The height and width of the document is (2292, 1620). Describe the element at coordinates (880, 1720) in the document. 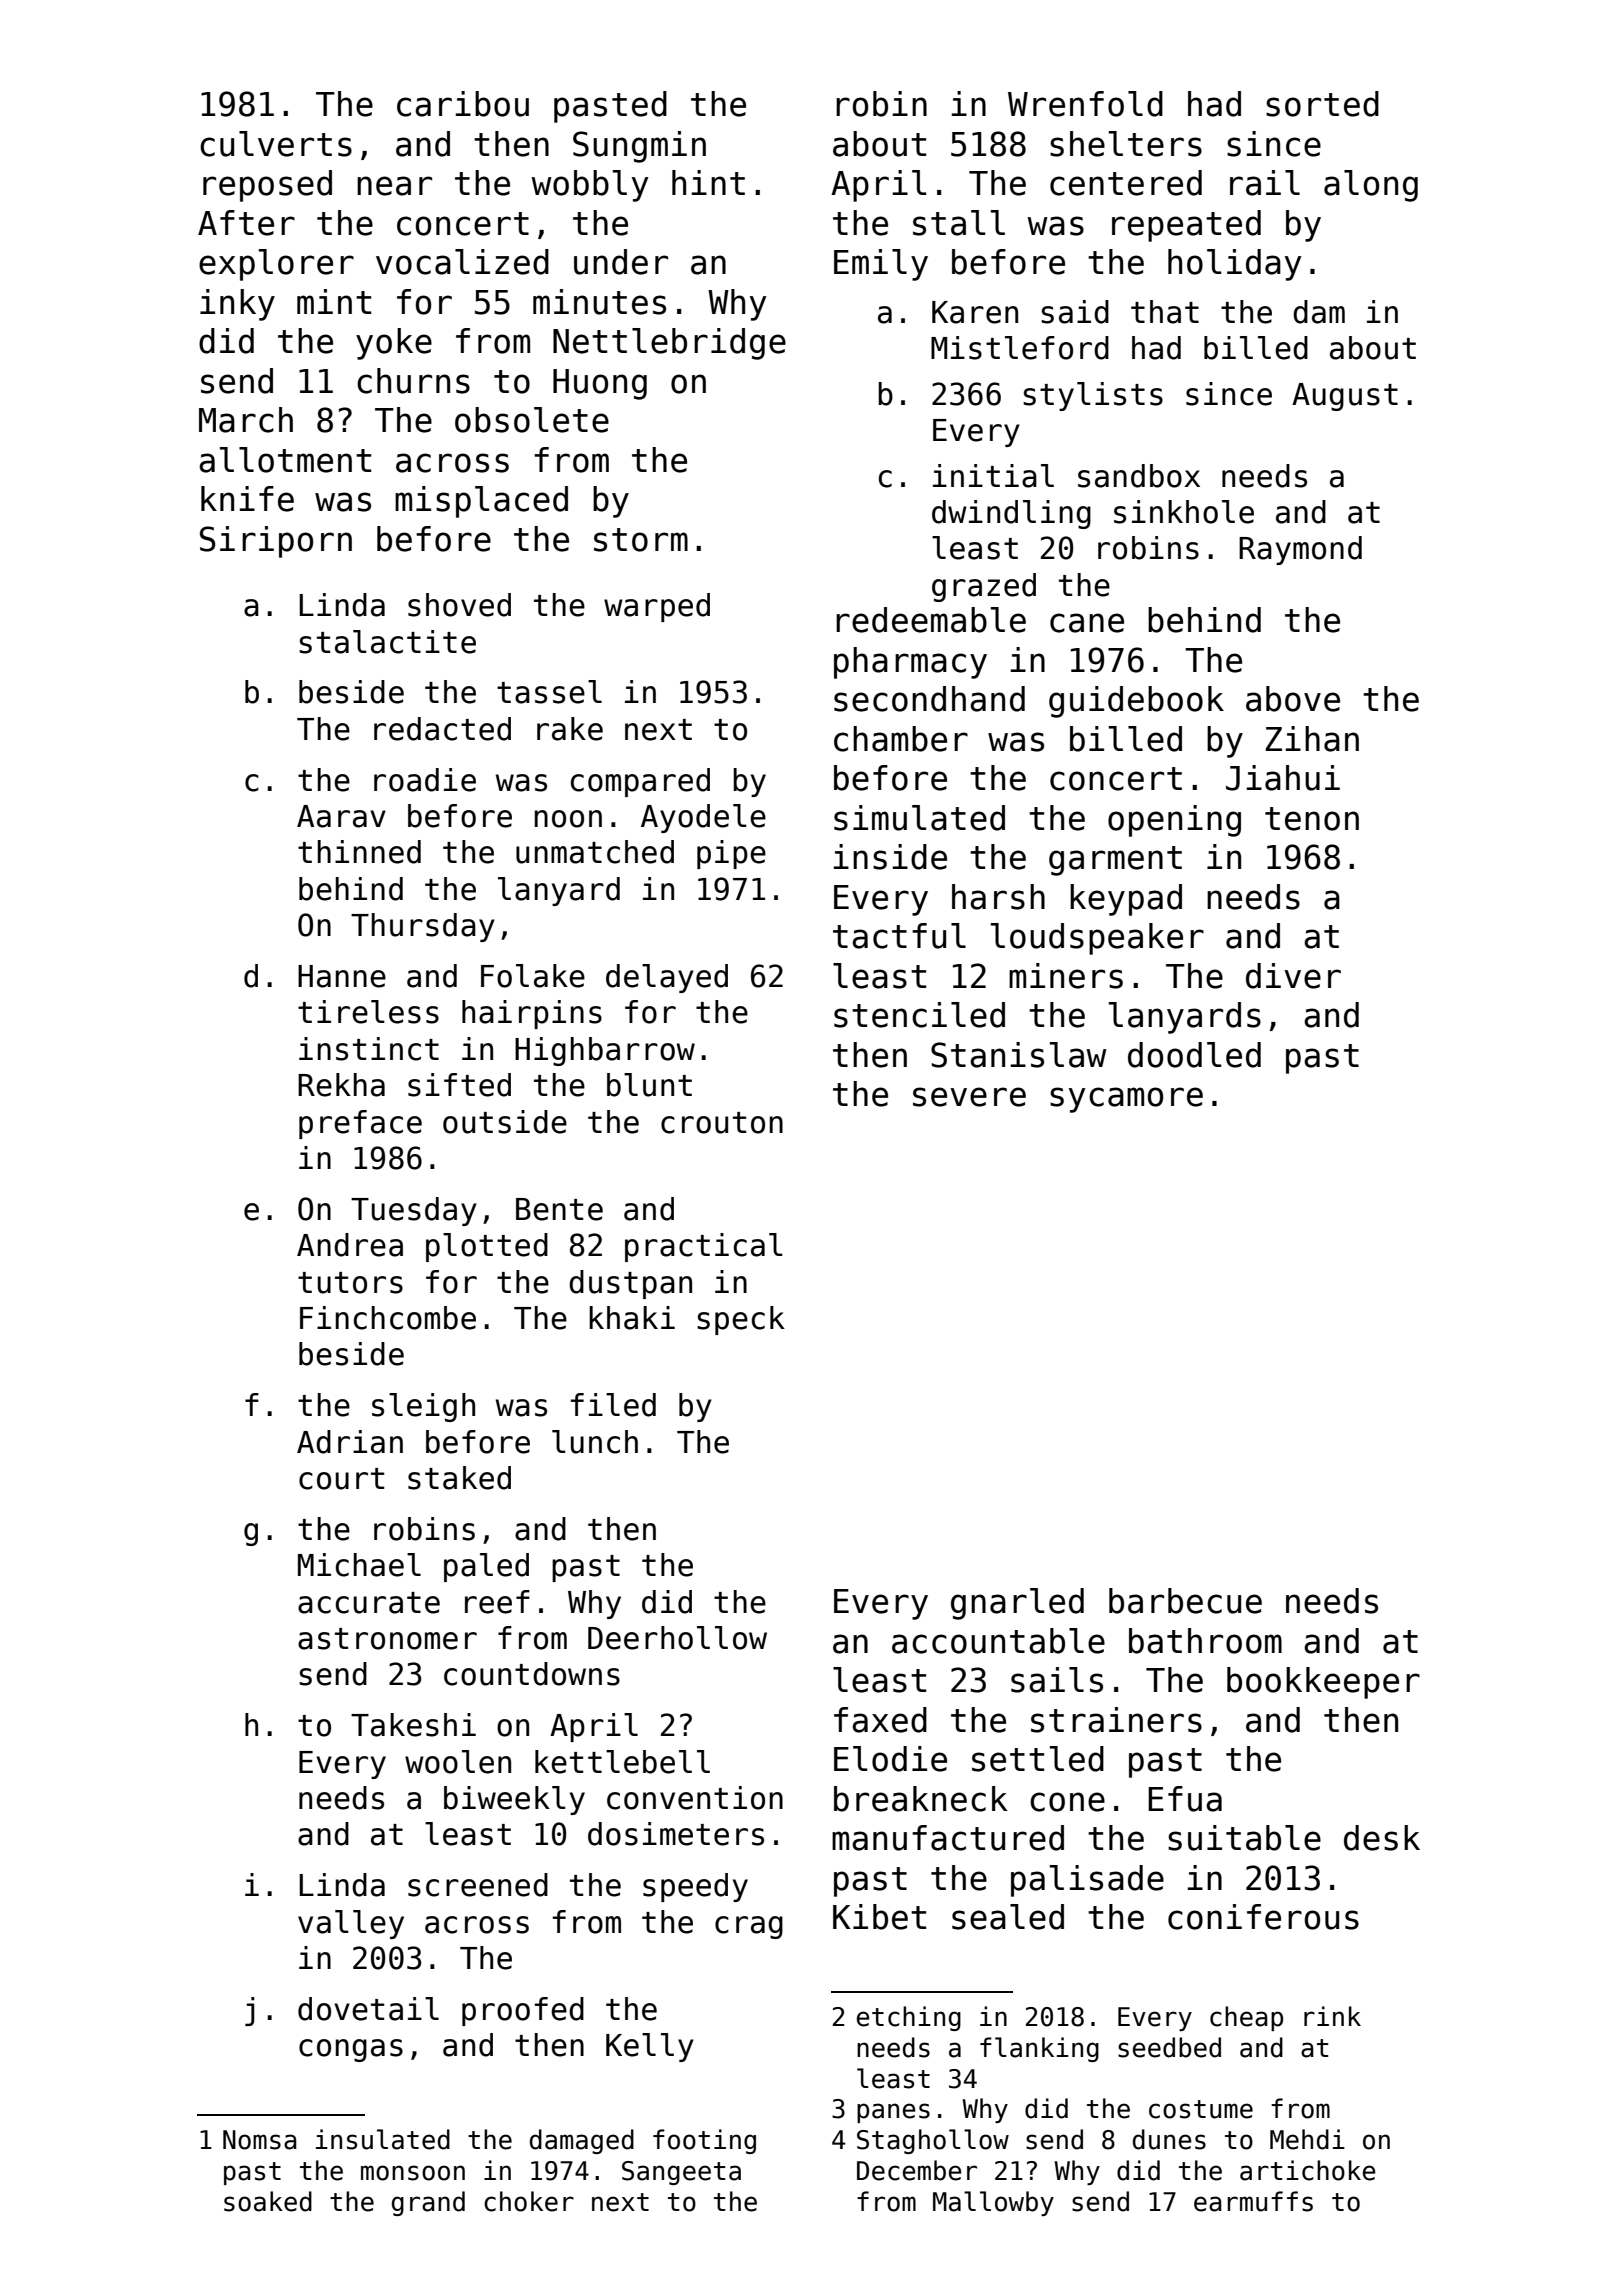

I see `faxed` at that location.
